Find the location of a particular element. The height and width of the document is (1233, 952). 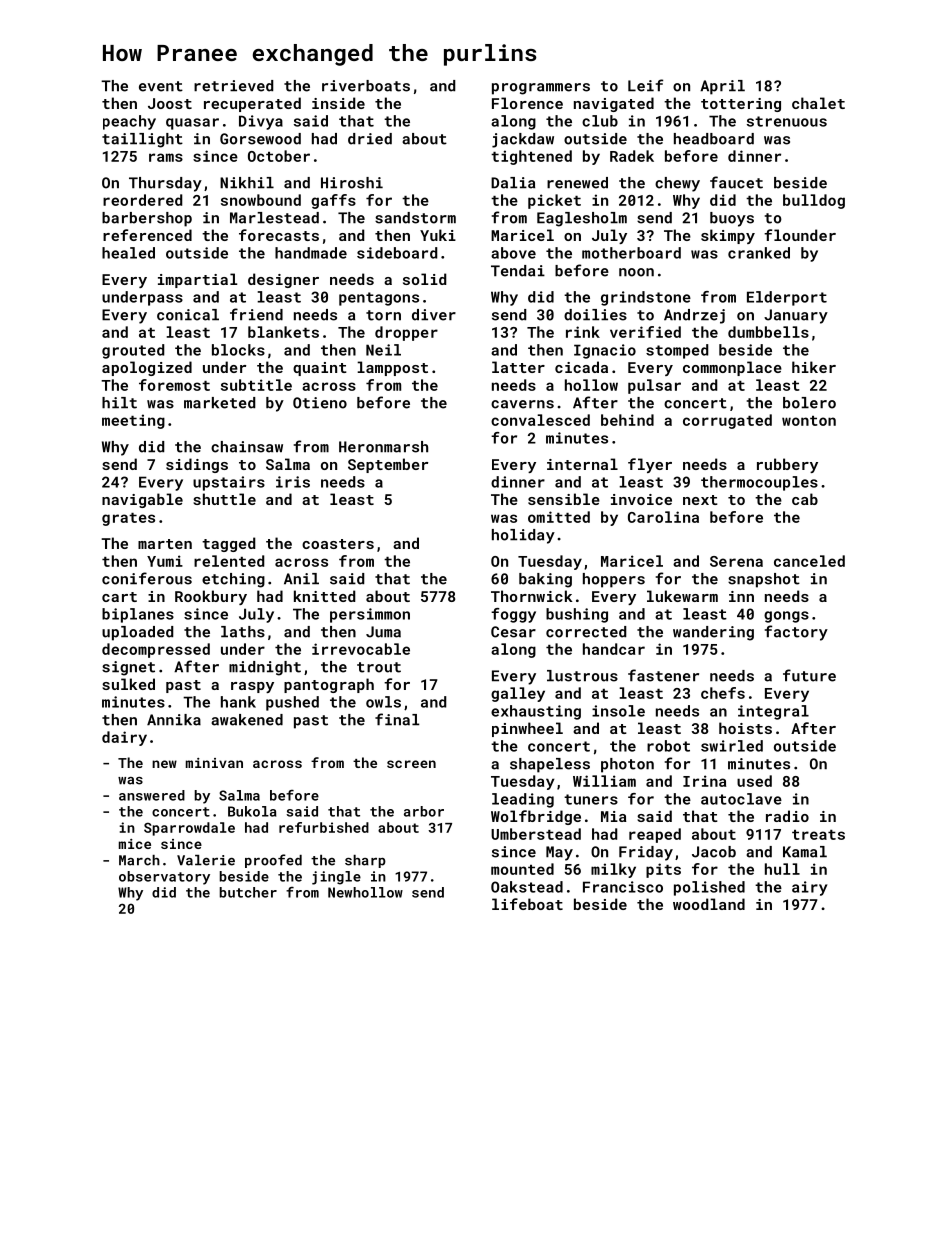

robot is located at coordinates (668, 746).
